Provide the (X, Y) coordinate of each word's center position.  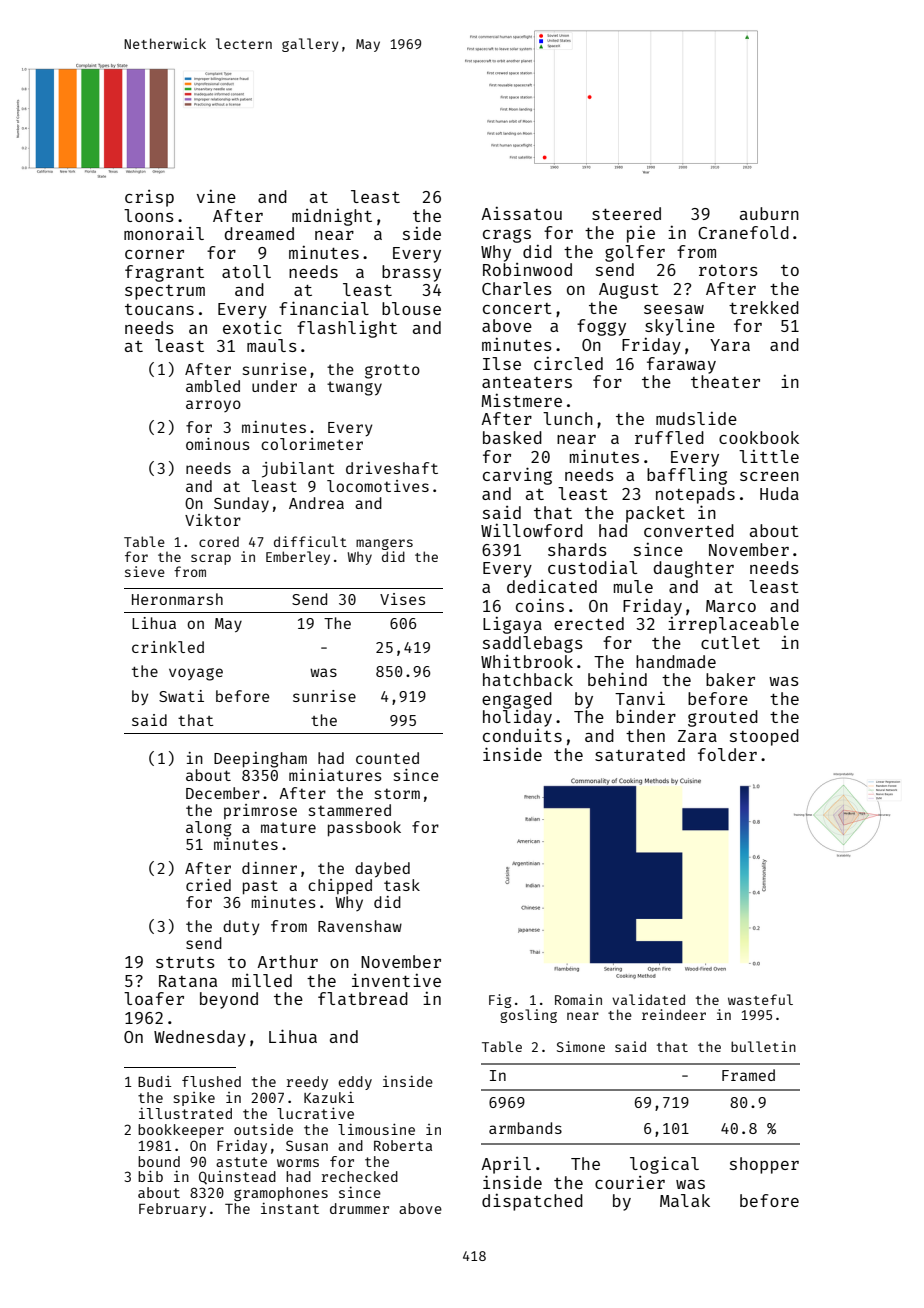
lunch (568, 418)
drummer (359, 1208)
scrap (211, 559)
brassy (411, 273)
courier (630, 1182)
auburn (769, 213)
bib (150, 1176)
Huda (779, 493)
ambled (213, 386)
